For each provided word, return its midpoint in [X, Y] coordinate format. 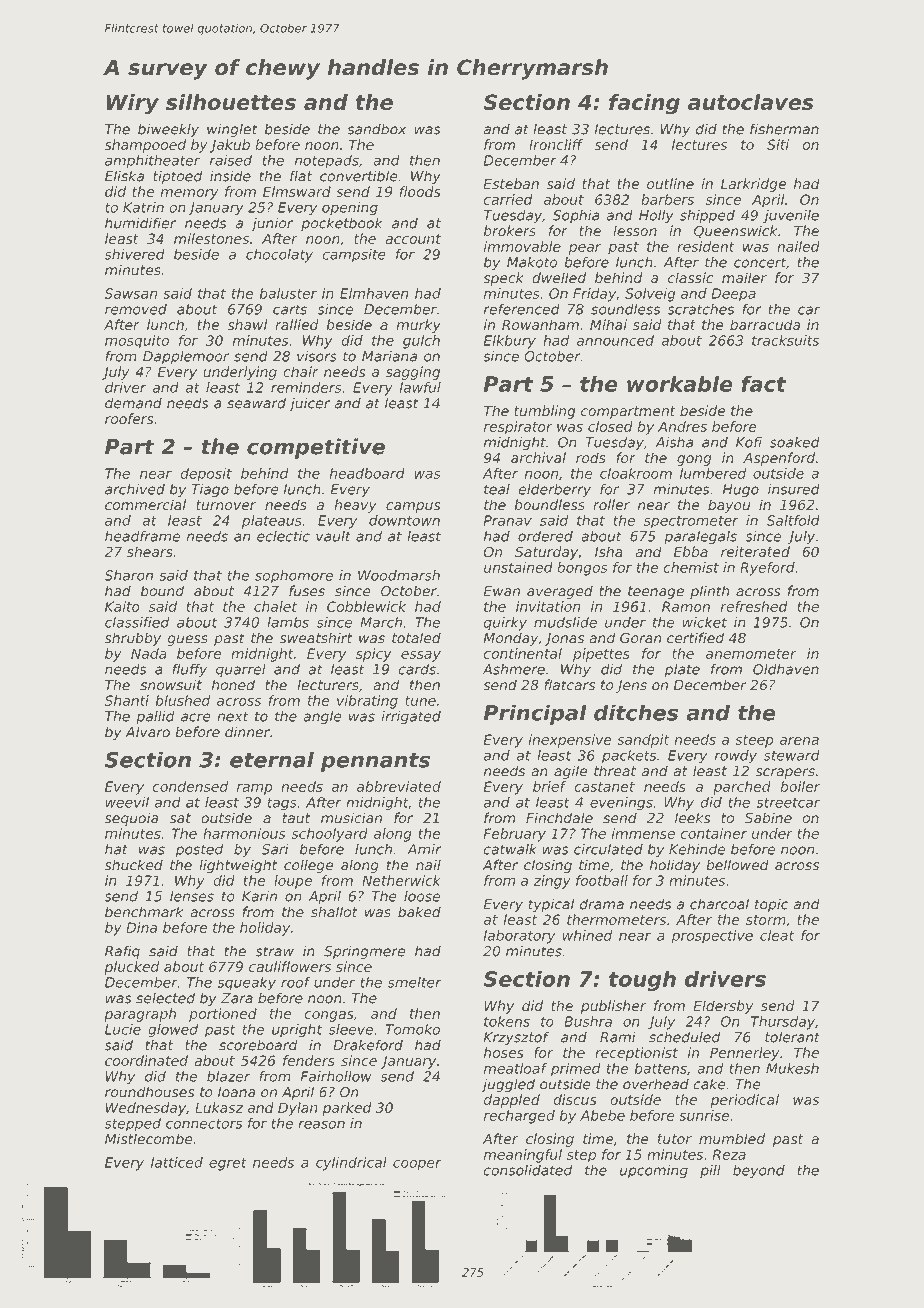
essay [421, 656]
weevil [127, 802]
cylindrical [351, 1164]
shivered [134, 254]
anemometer [751, 654]
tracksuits [785, 340]
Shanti [126, 700]
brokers [510, 231]
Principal [535, 714]
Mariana [389, 356]
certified [695, 638]
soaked [795, 442]
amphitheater [152, 162]
